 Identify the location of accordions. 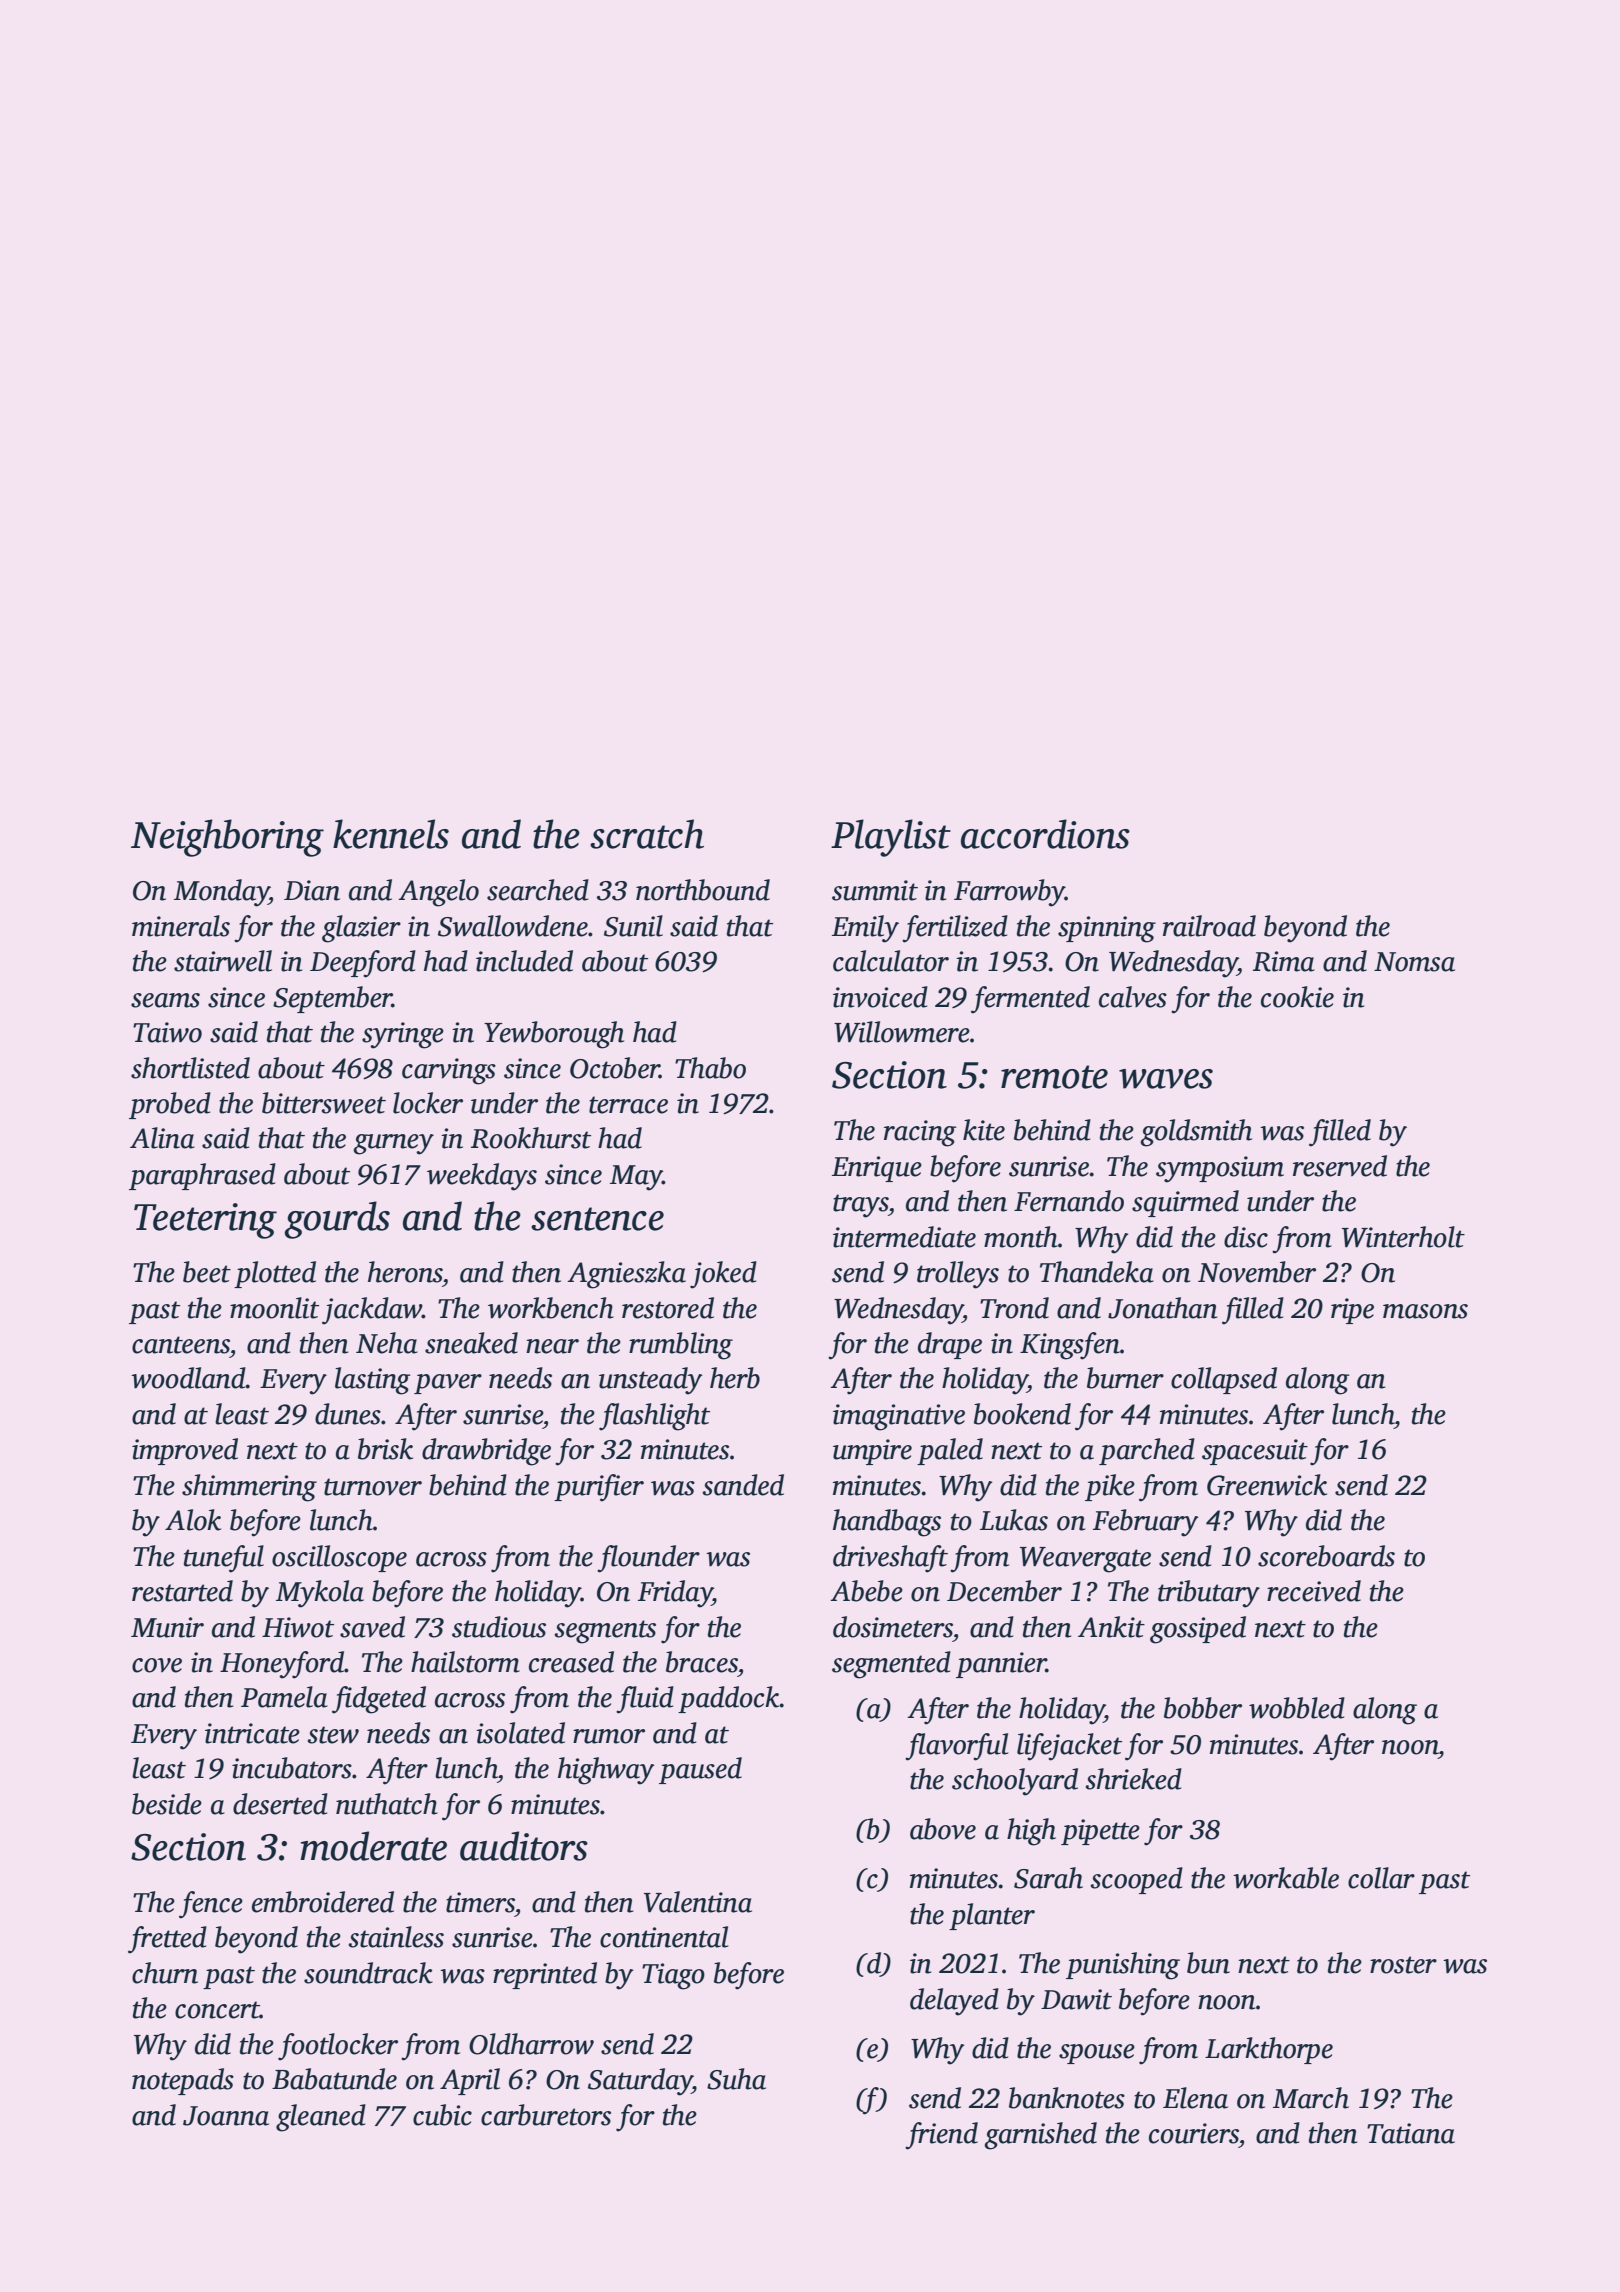
(1045, 834).
